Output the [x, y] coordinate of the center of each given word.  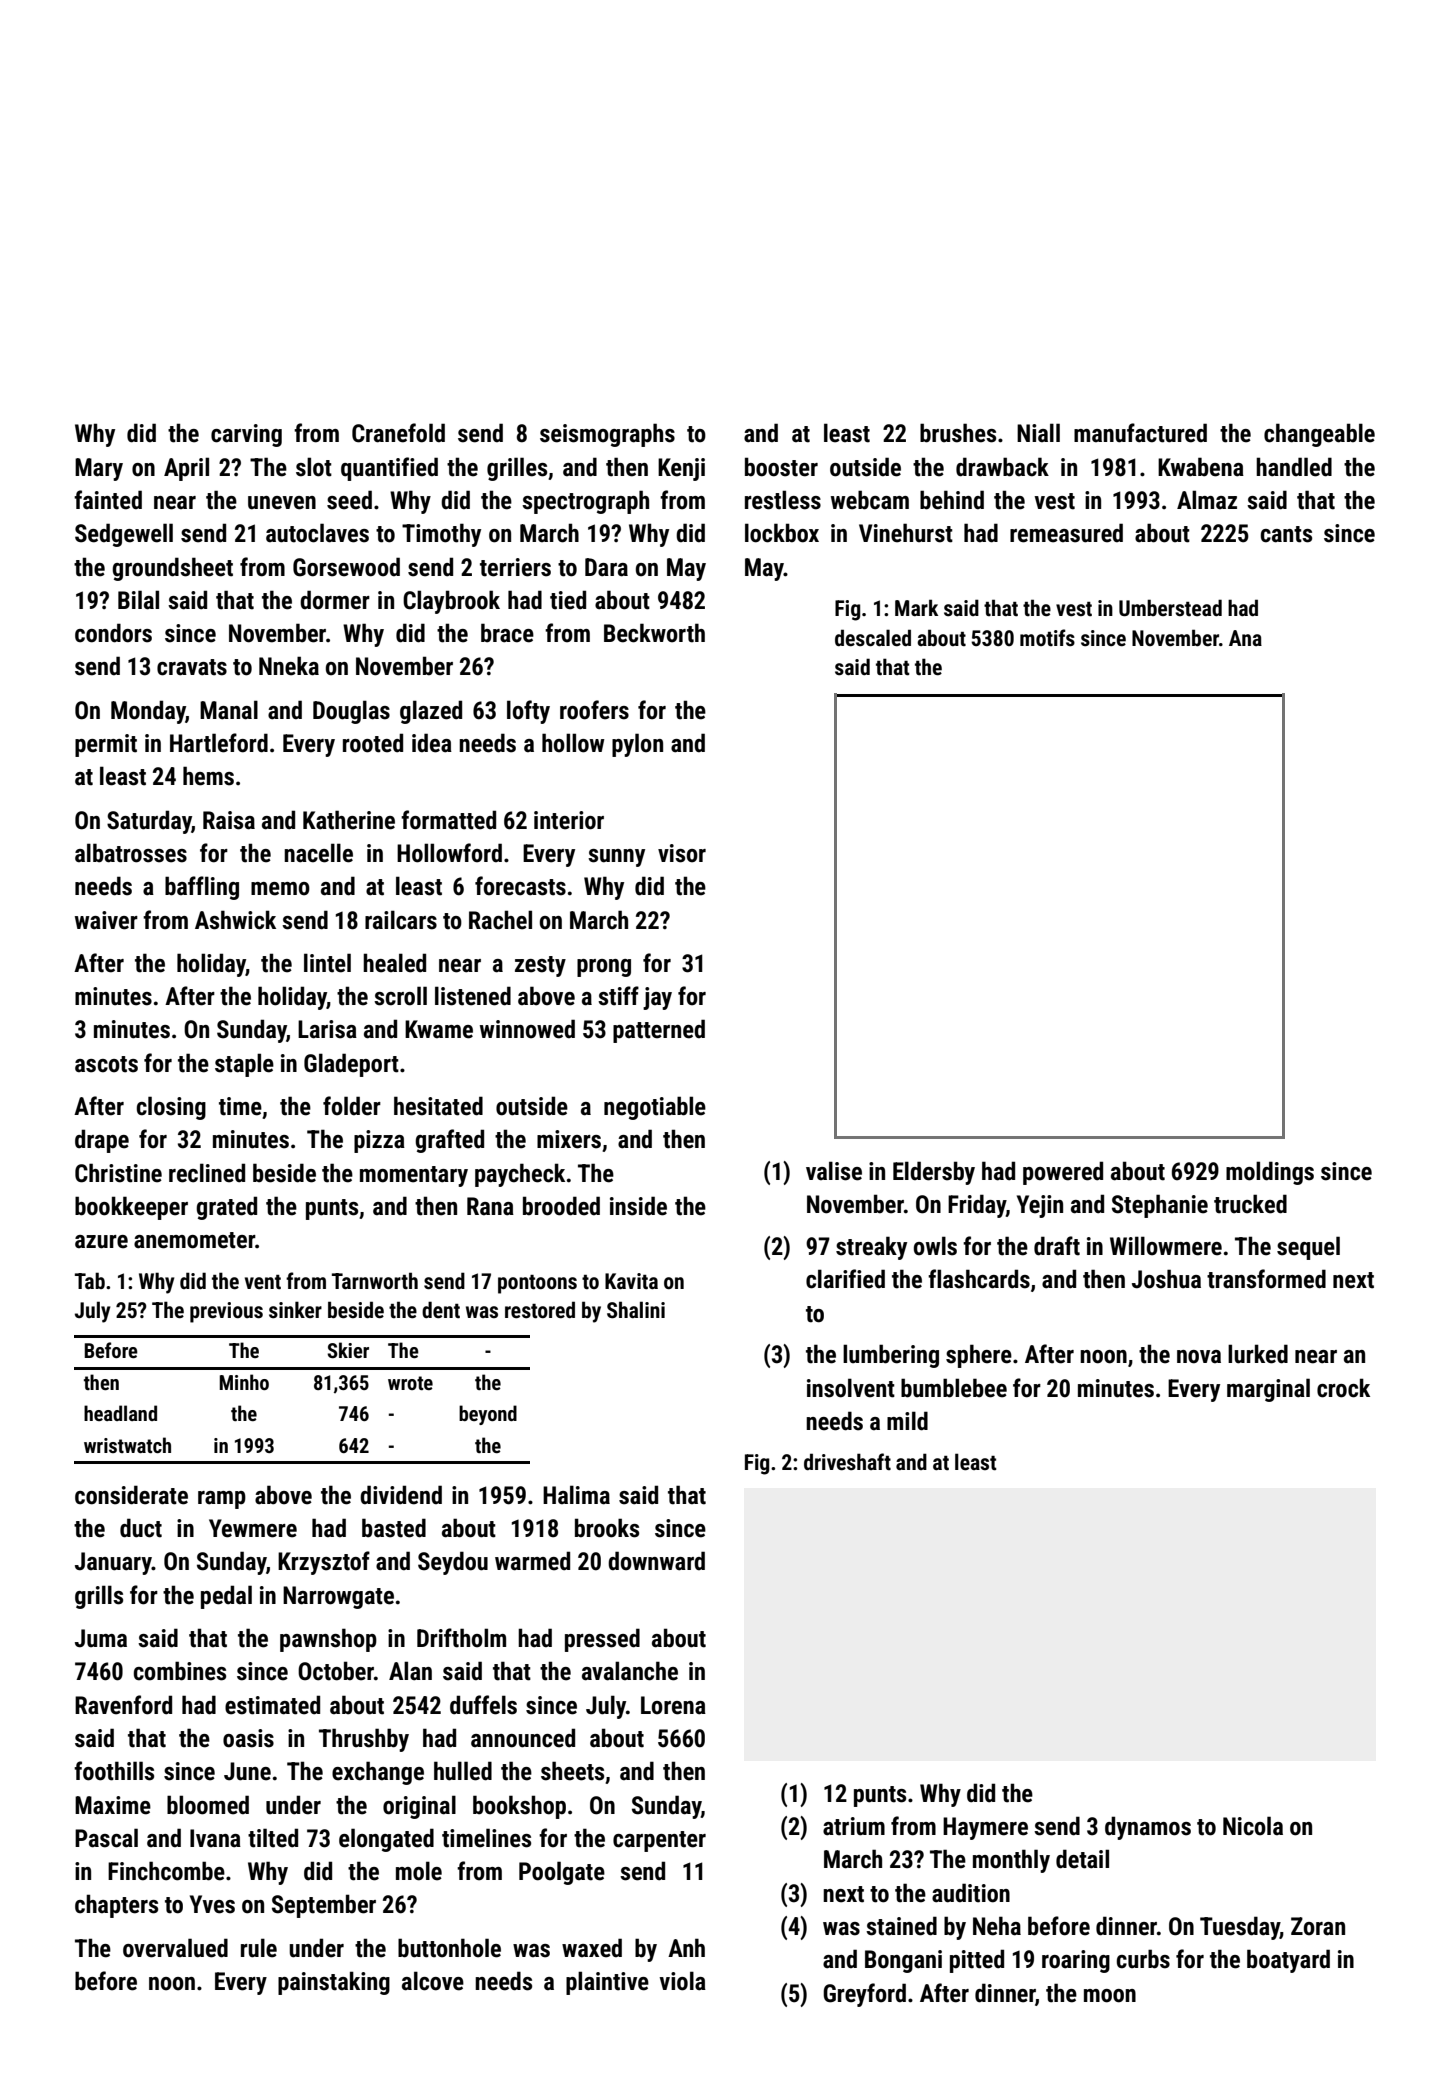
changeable [1319, 435]
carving [246, 435]
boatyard [1288, 1961]
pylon [637, 745]
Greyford [864, 1995]
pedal [226, 1597]
